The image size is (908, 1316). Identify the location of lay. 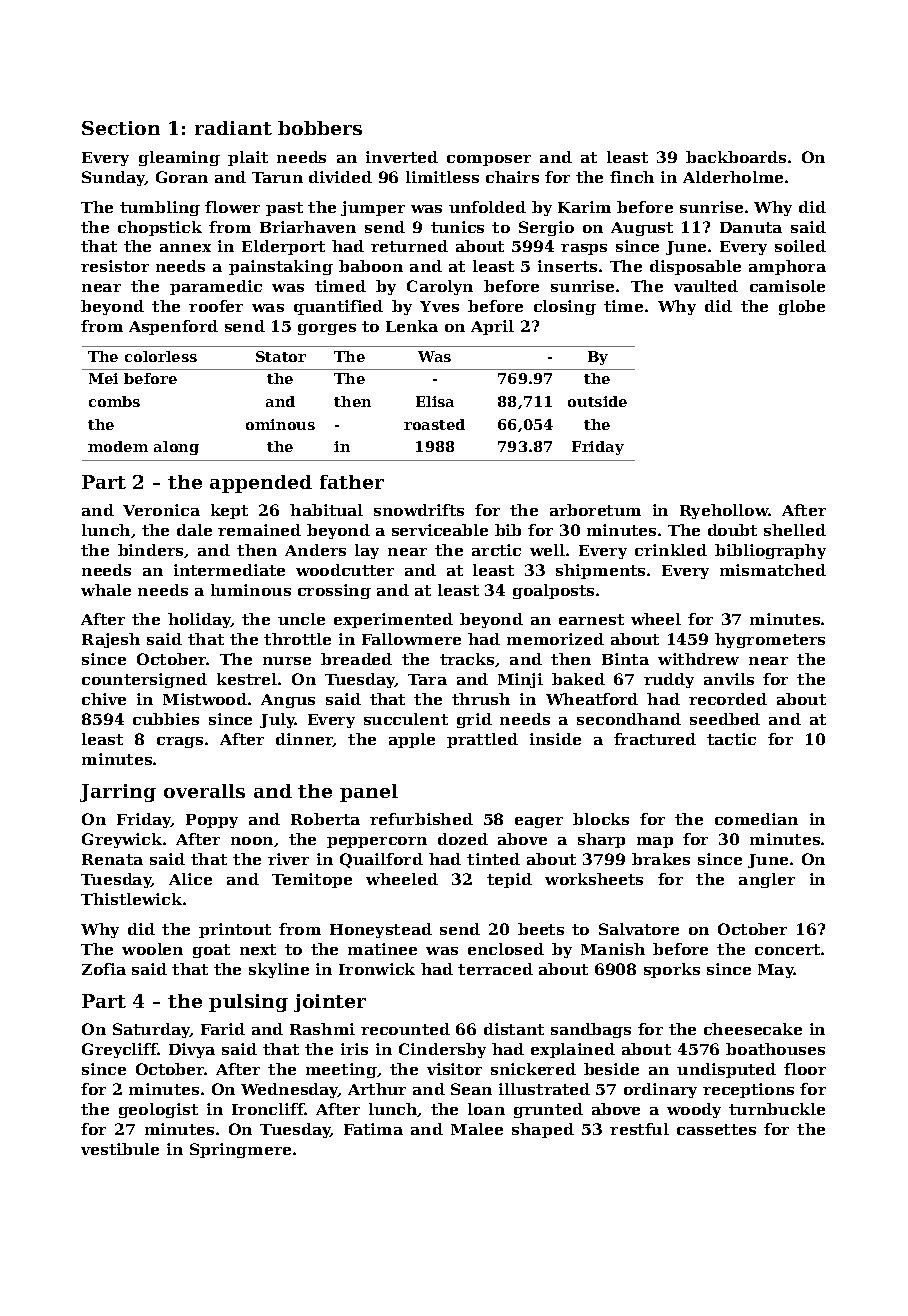
(367, 551).
